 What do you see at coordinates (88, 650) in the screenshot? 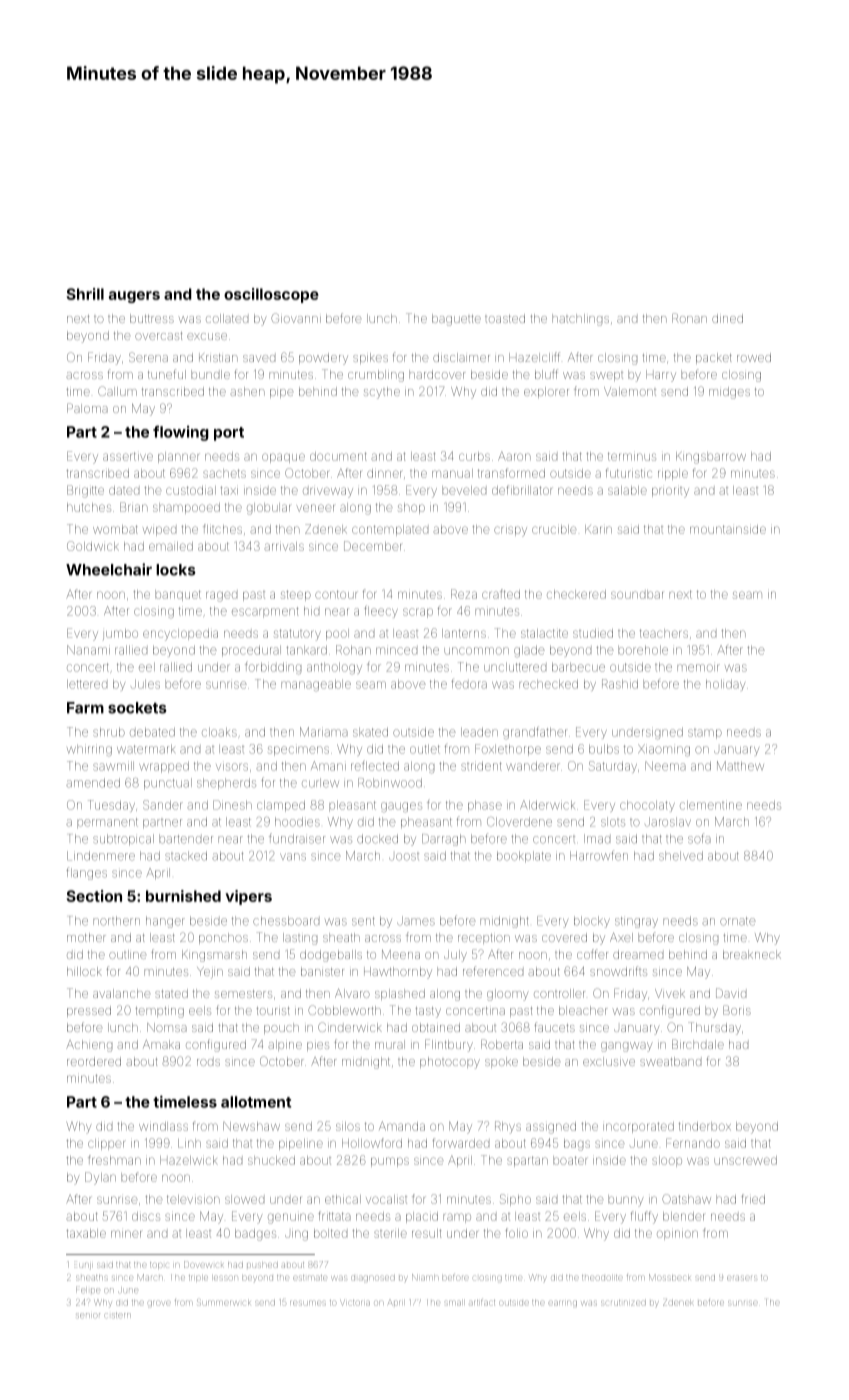
I see `Nanami` at bounding box center [88, 650].
